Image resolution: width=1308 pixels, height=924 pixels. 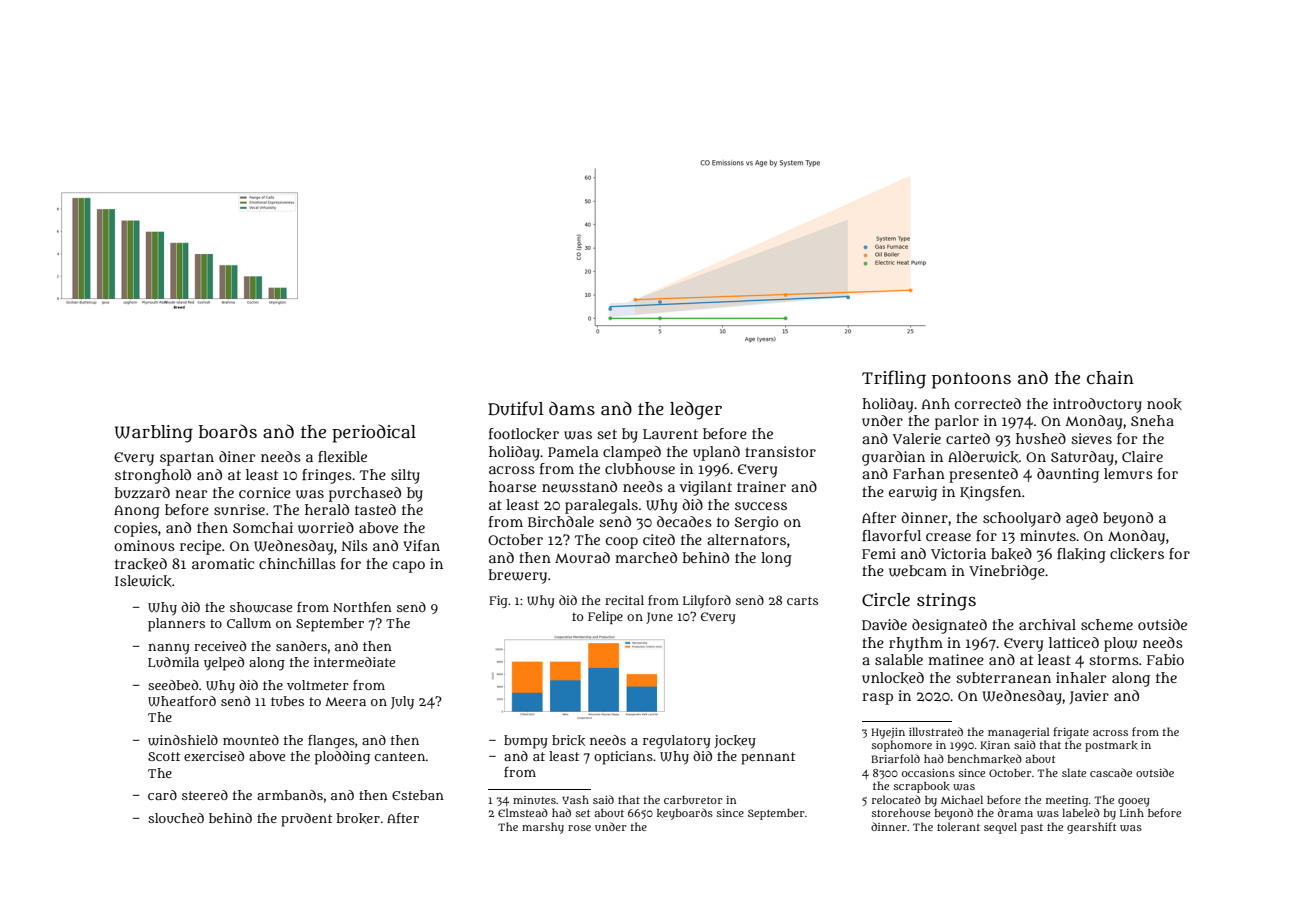 What do you see at coordinates (1110, 378) in the image?
I see `chain` at bounding box center [1110, 378].
